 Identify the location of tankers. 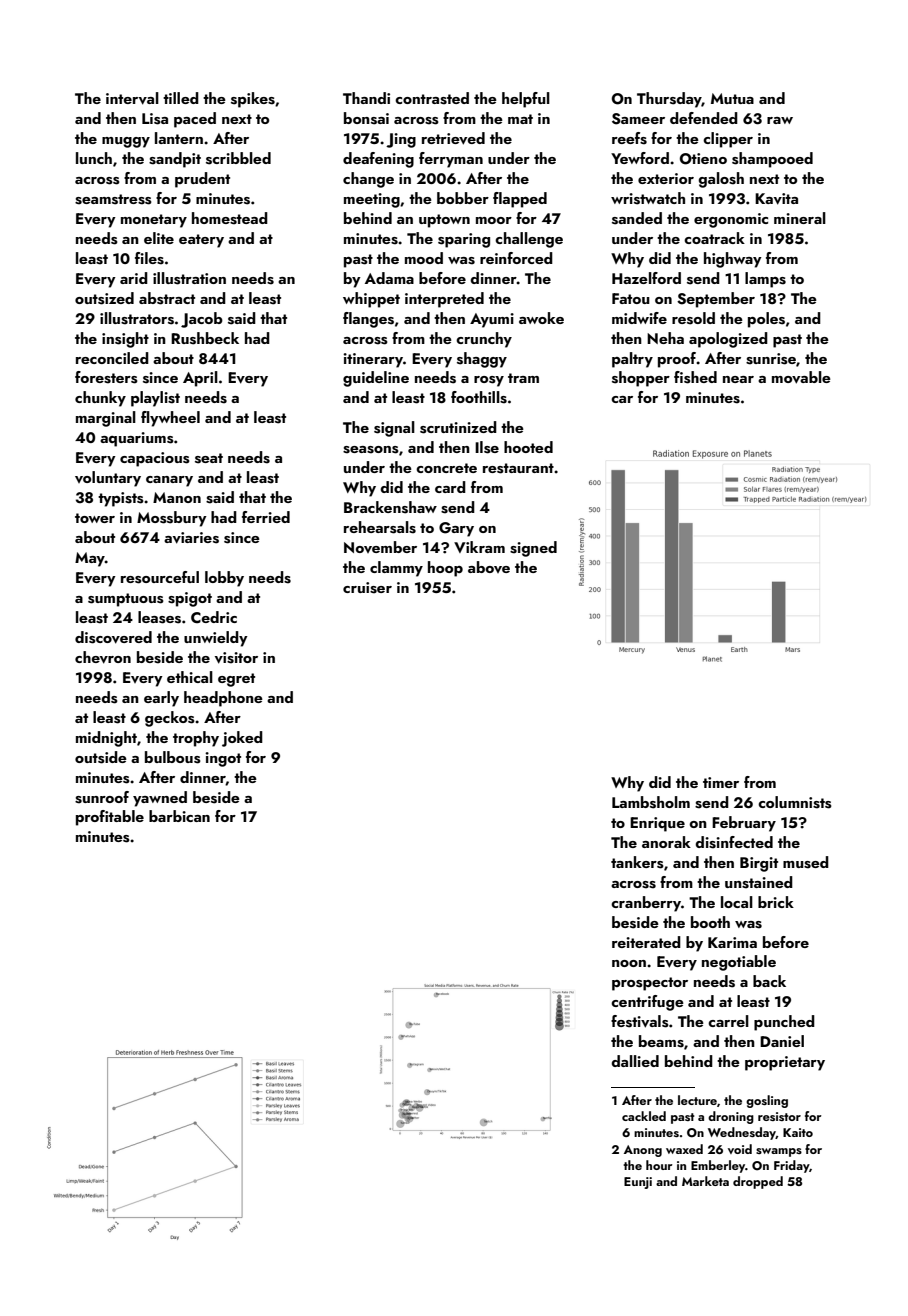
(637, 862).
